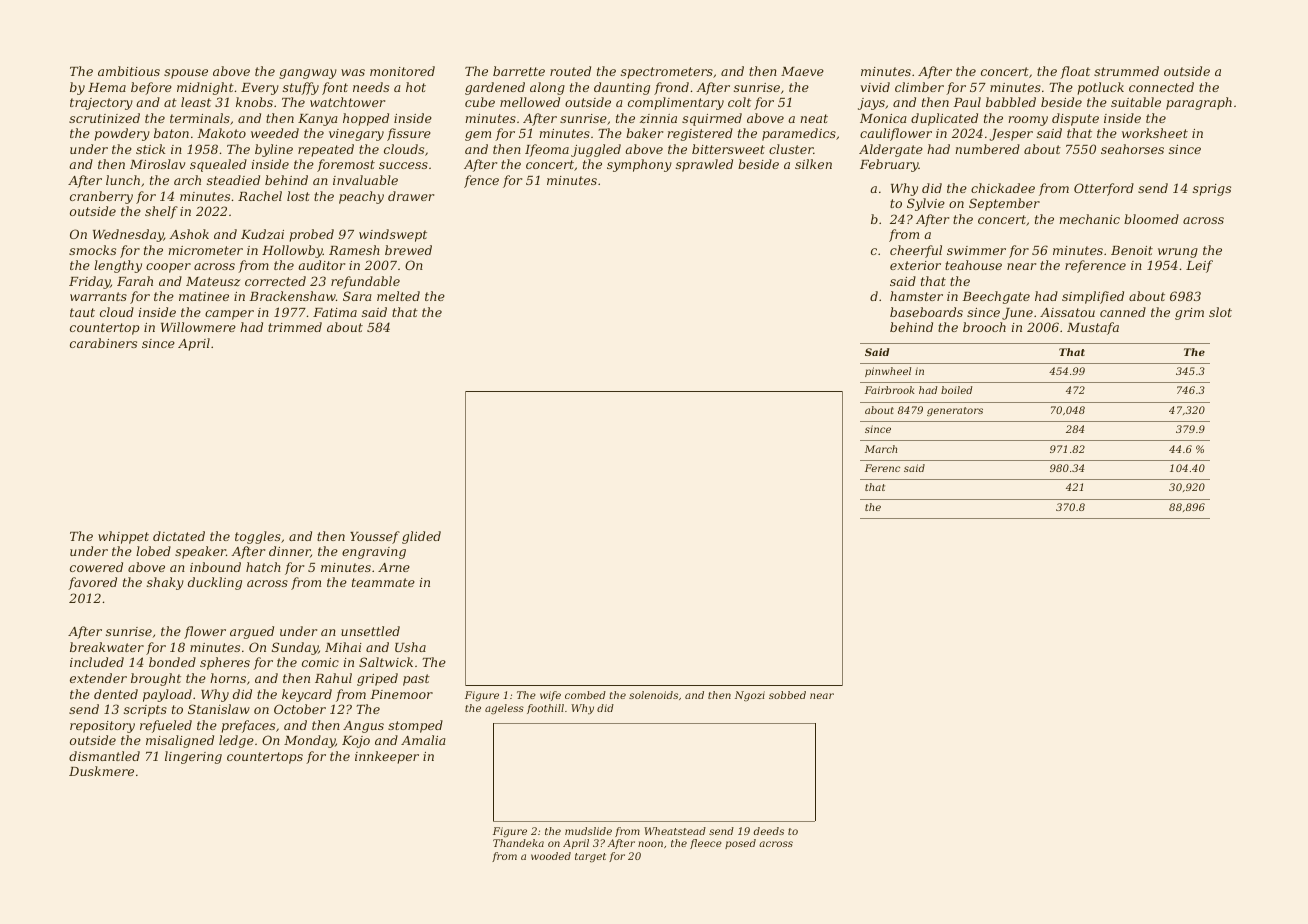 The width and height of the document is (1308, 924). I want to click on posed, so click(740, 844).
